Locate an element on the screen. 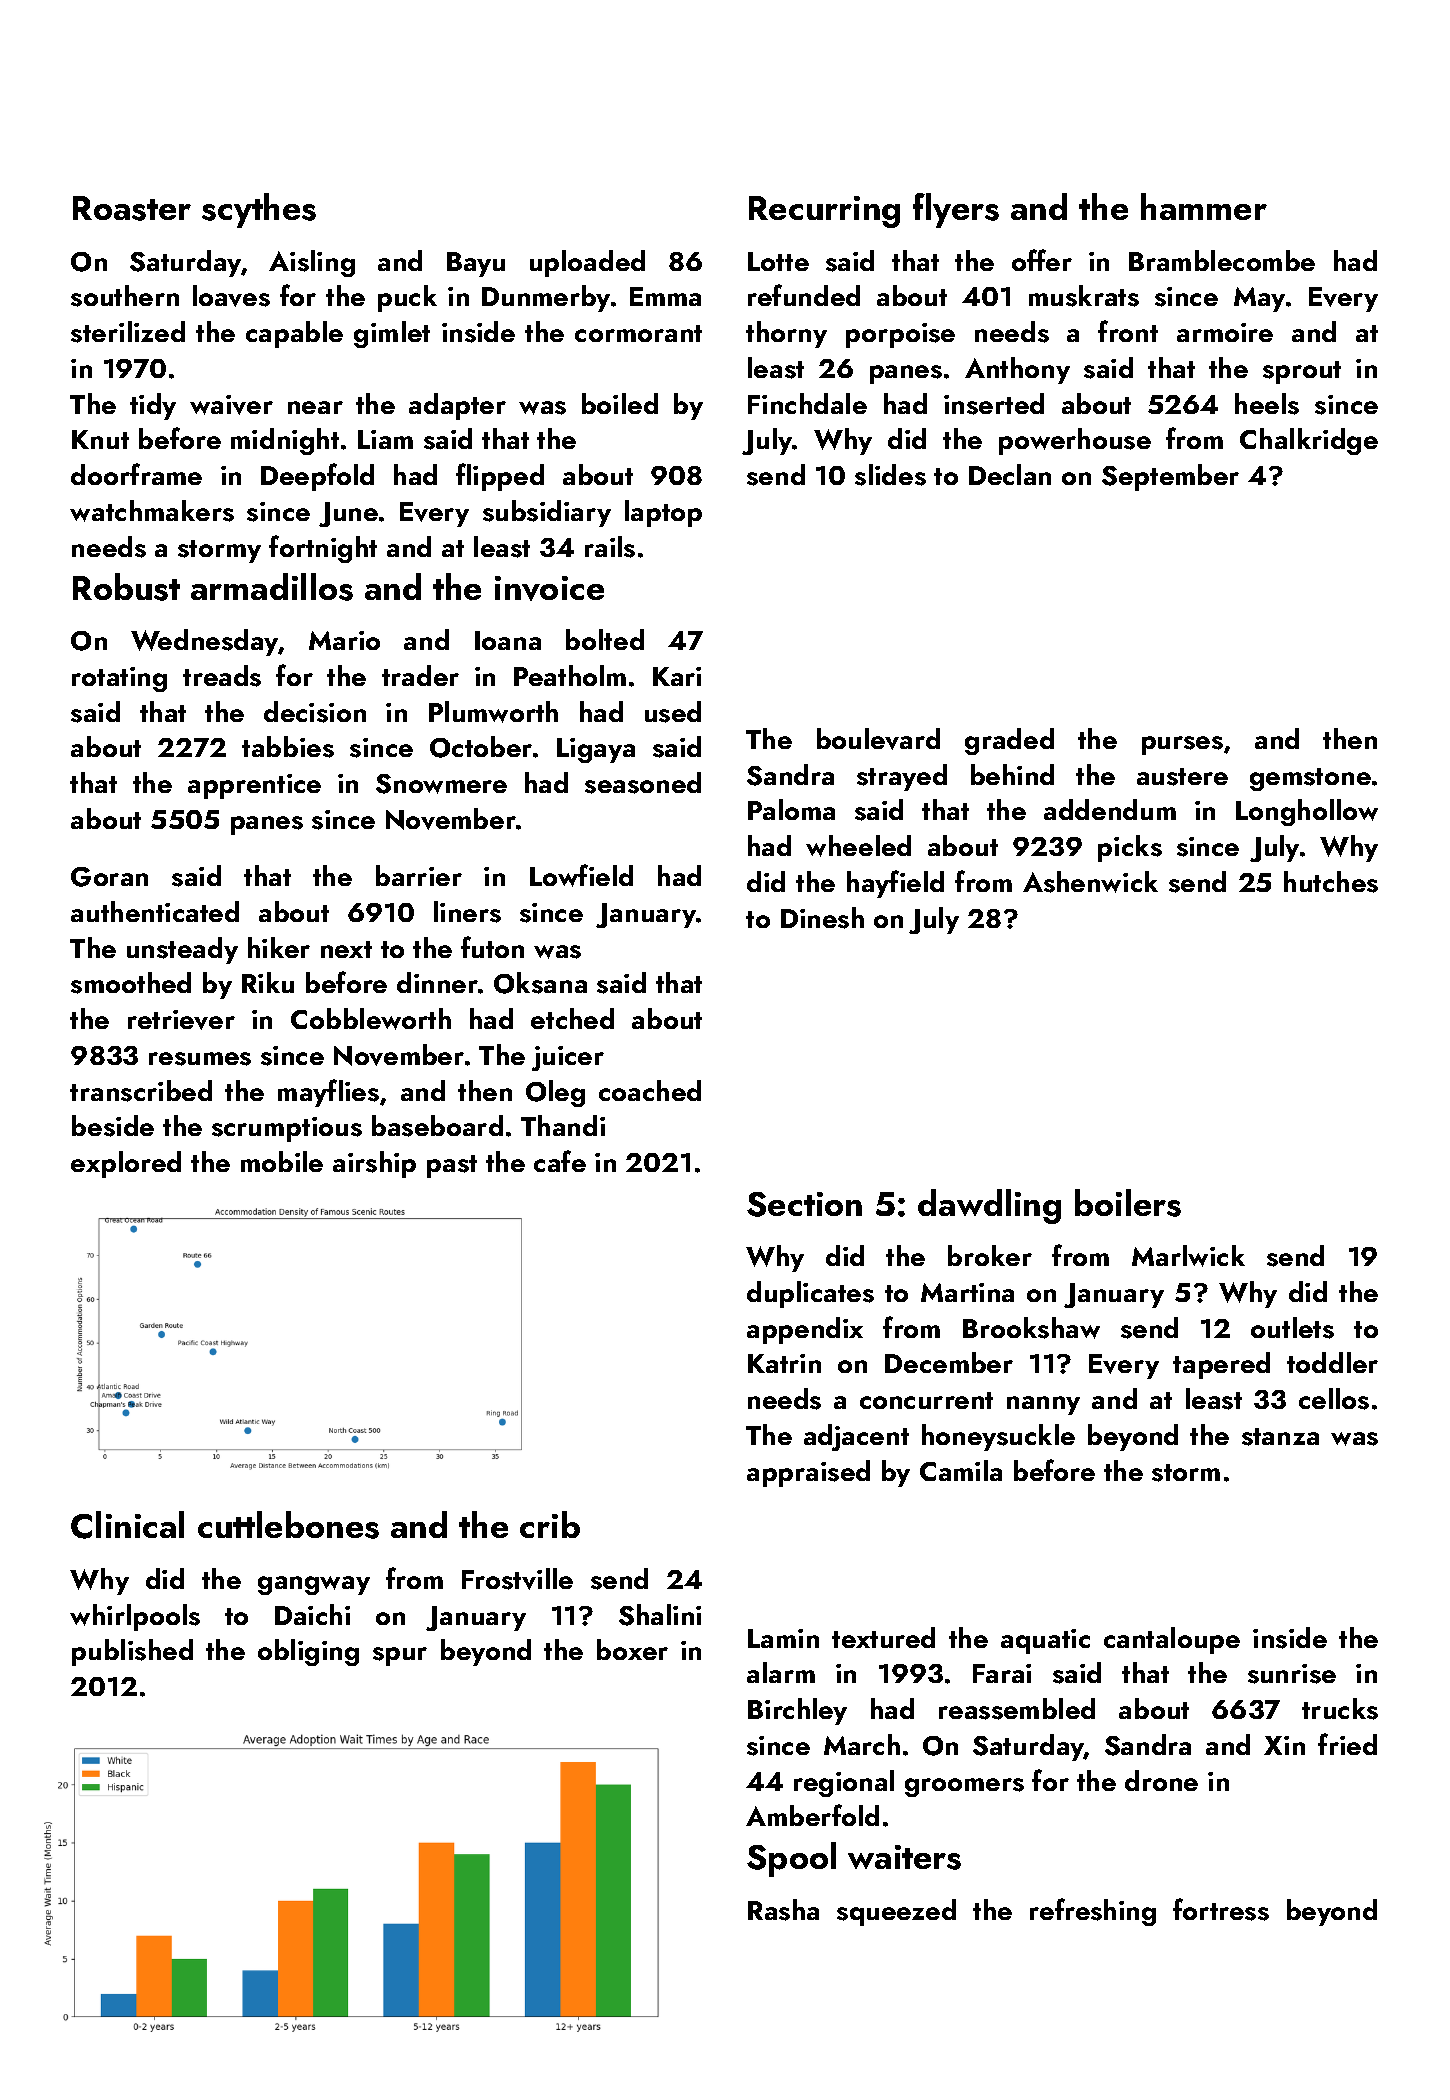 The width and height of the screenshot is (1450, 2100). published is located at coordinates (132, 1652).
